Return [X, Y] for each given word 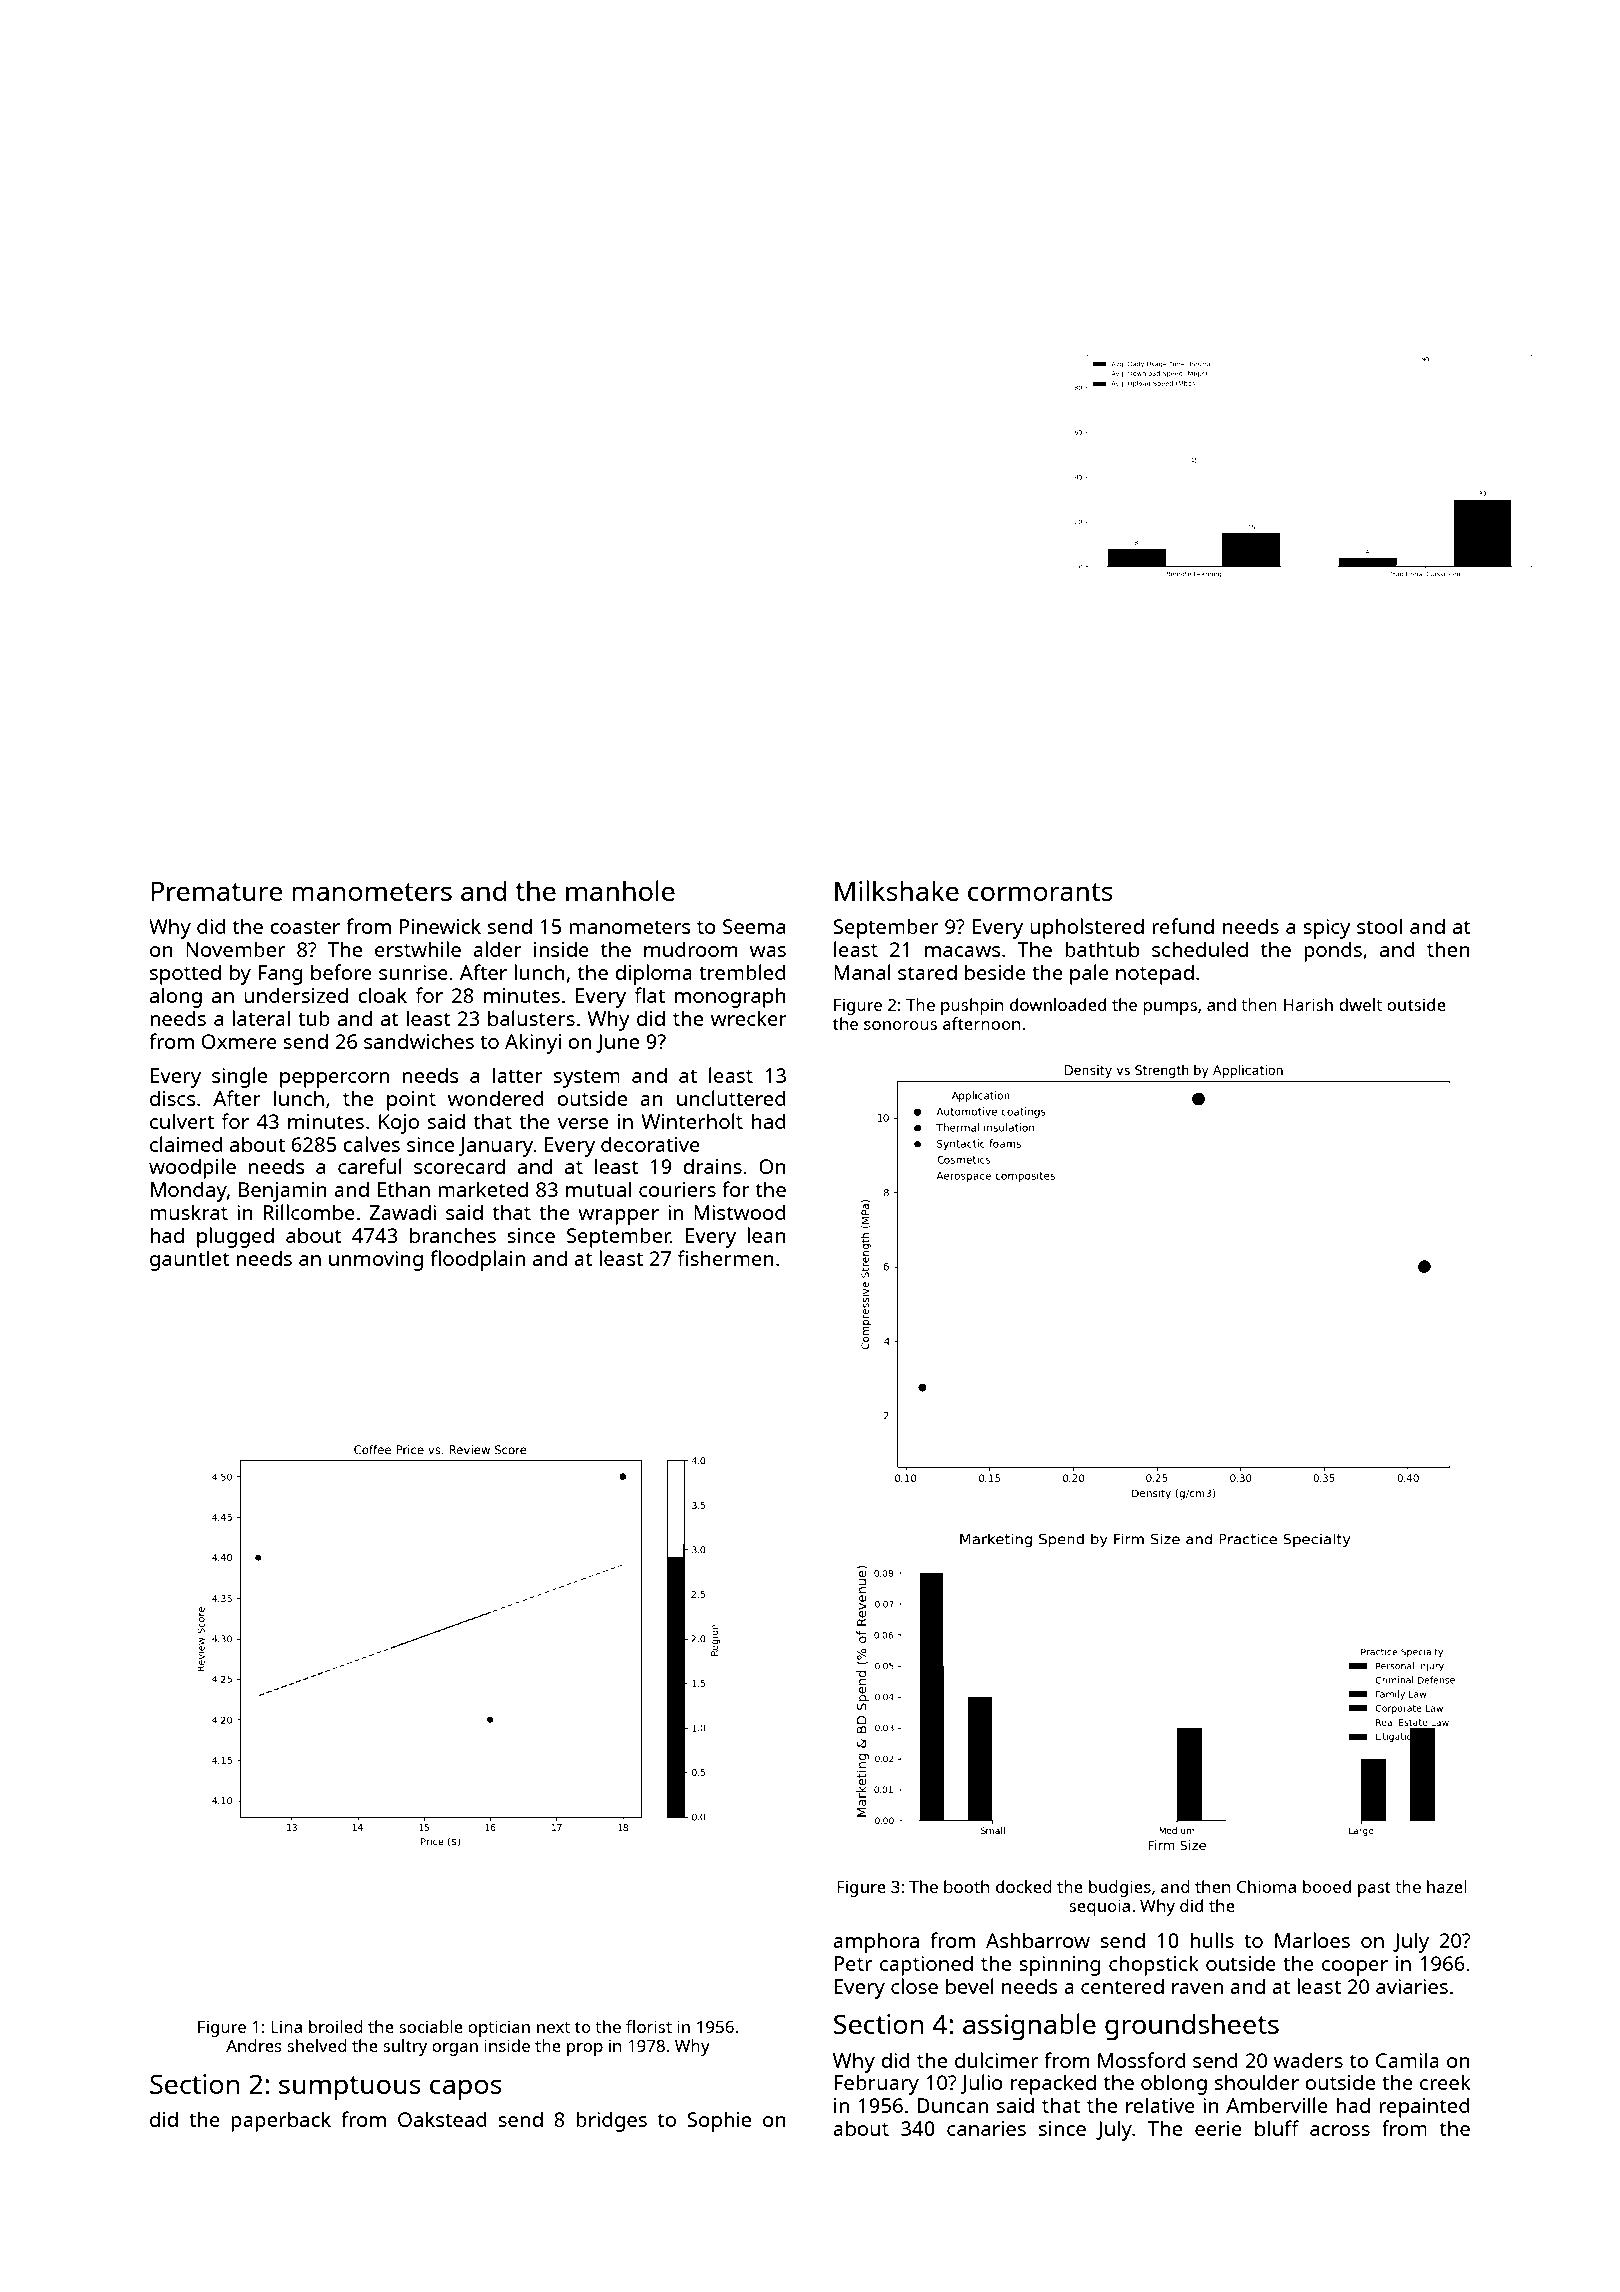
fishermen [726, 1258]
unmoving [376, 1261]
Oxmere [239, 1041]
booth [966, 1886]
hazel [1447, 1886]
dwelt [1360, 1004]
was [768, 951]
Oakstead [442, 2119]
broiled [336, 2026]
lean [766, 1235]
